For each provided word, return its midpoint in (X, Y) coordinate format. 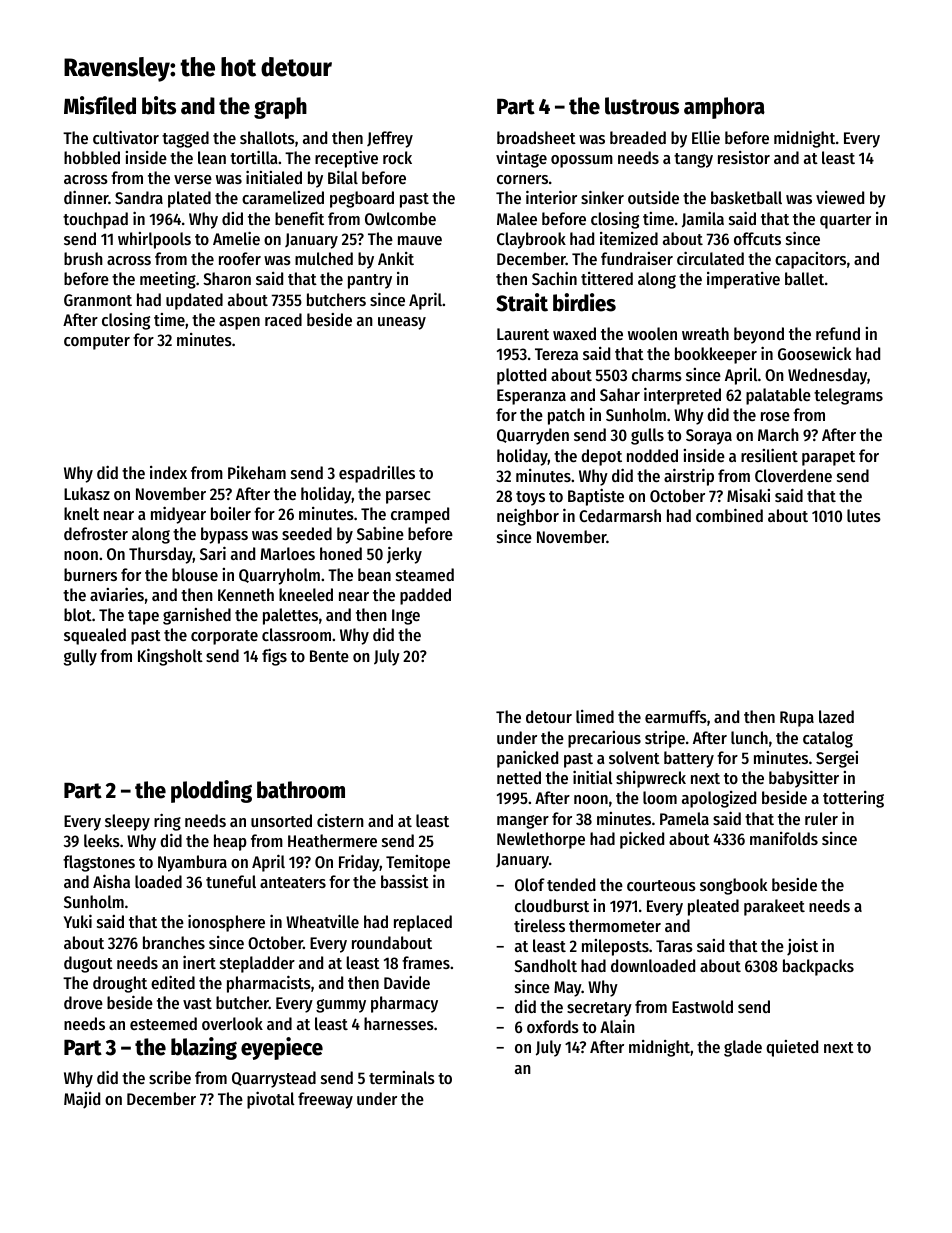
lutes (864, 515)
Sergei (837, 759)
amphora (724, 108)
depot (601, 457)
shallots (267, 137)
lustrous (642, 106)
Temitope (418, 863)
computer (97, 342)
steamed (425, 574)
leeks (102, 840)
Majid (82, 1100)
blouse (195, 574)
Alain (617, 1026)
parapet (828, 458)
